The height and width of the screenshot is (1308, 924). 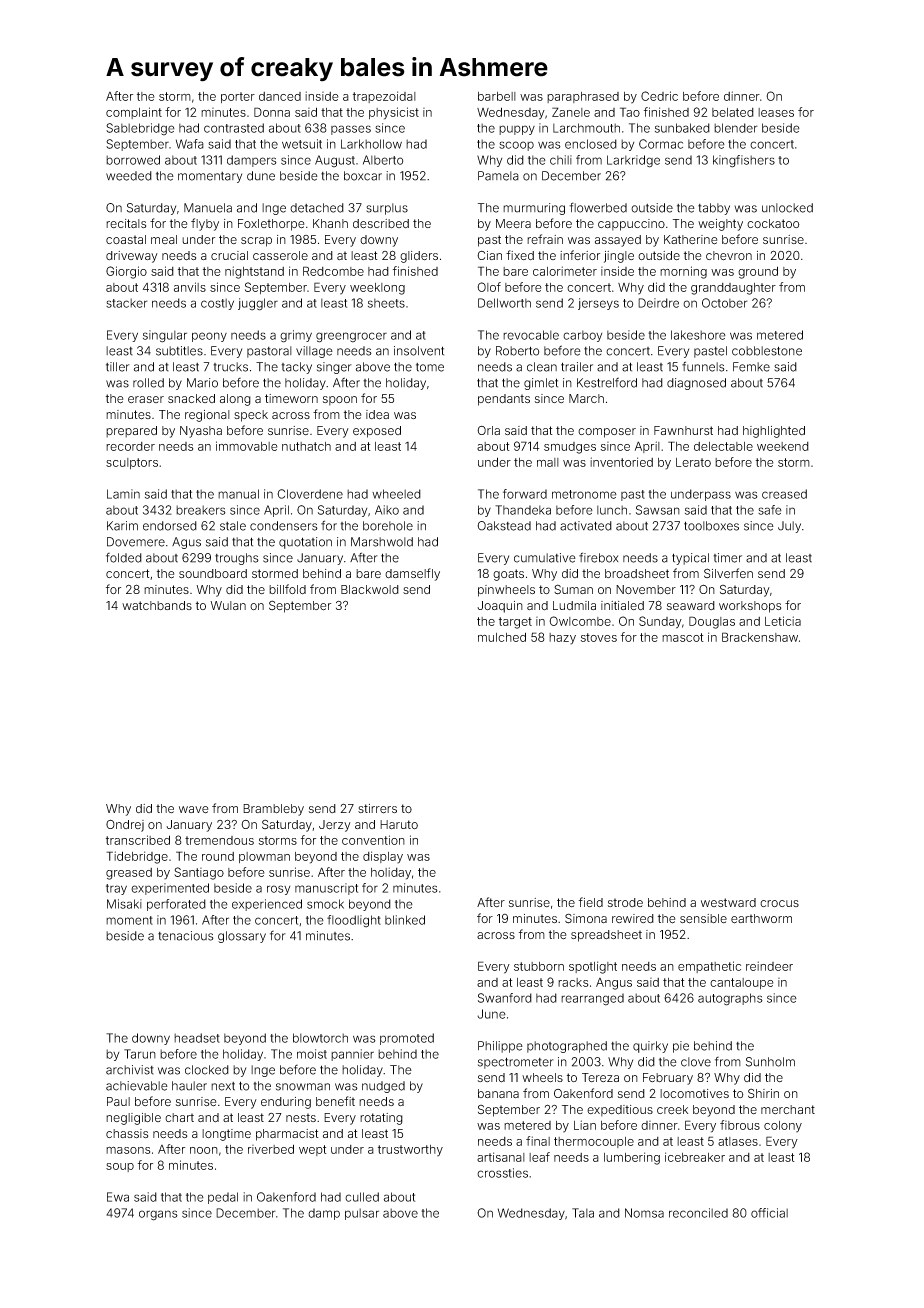 What do you see at coordinates (497, 96) in the screenshot?
I see `barbell` at bounding box center [497, 96].
